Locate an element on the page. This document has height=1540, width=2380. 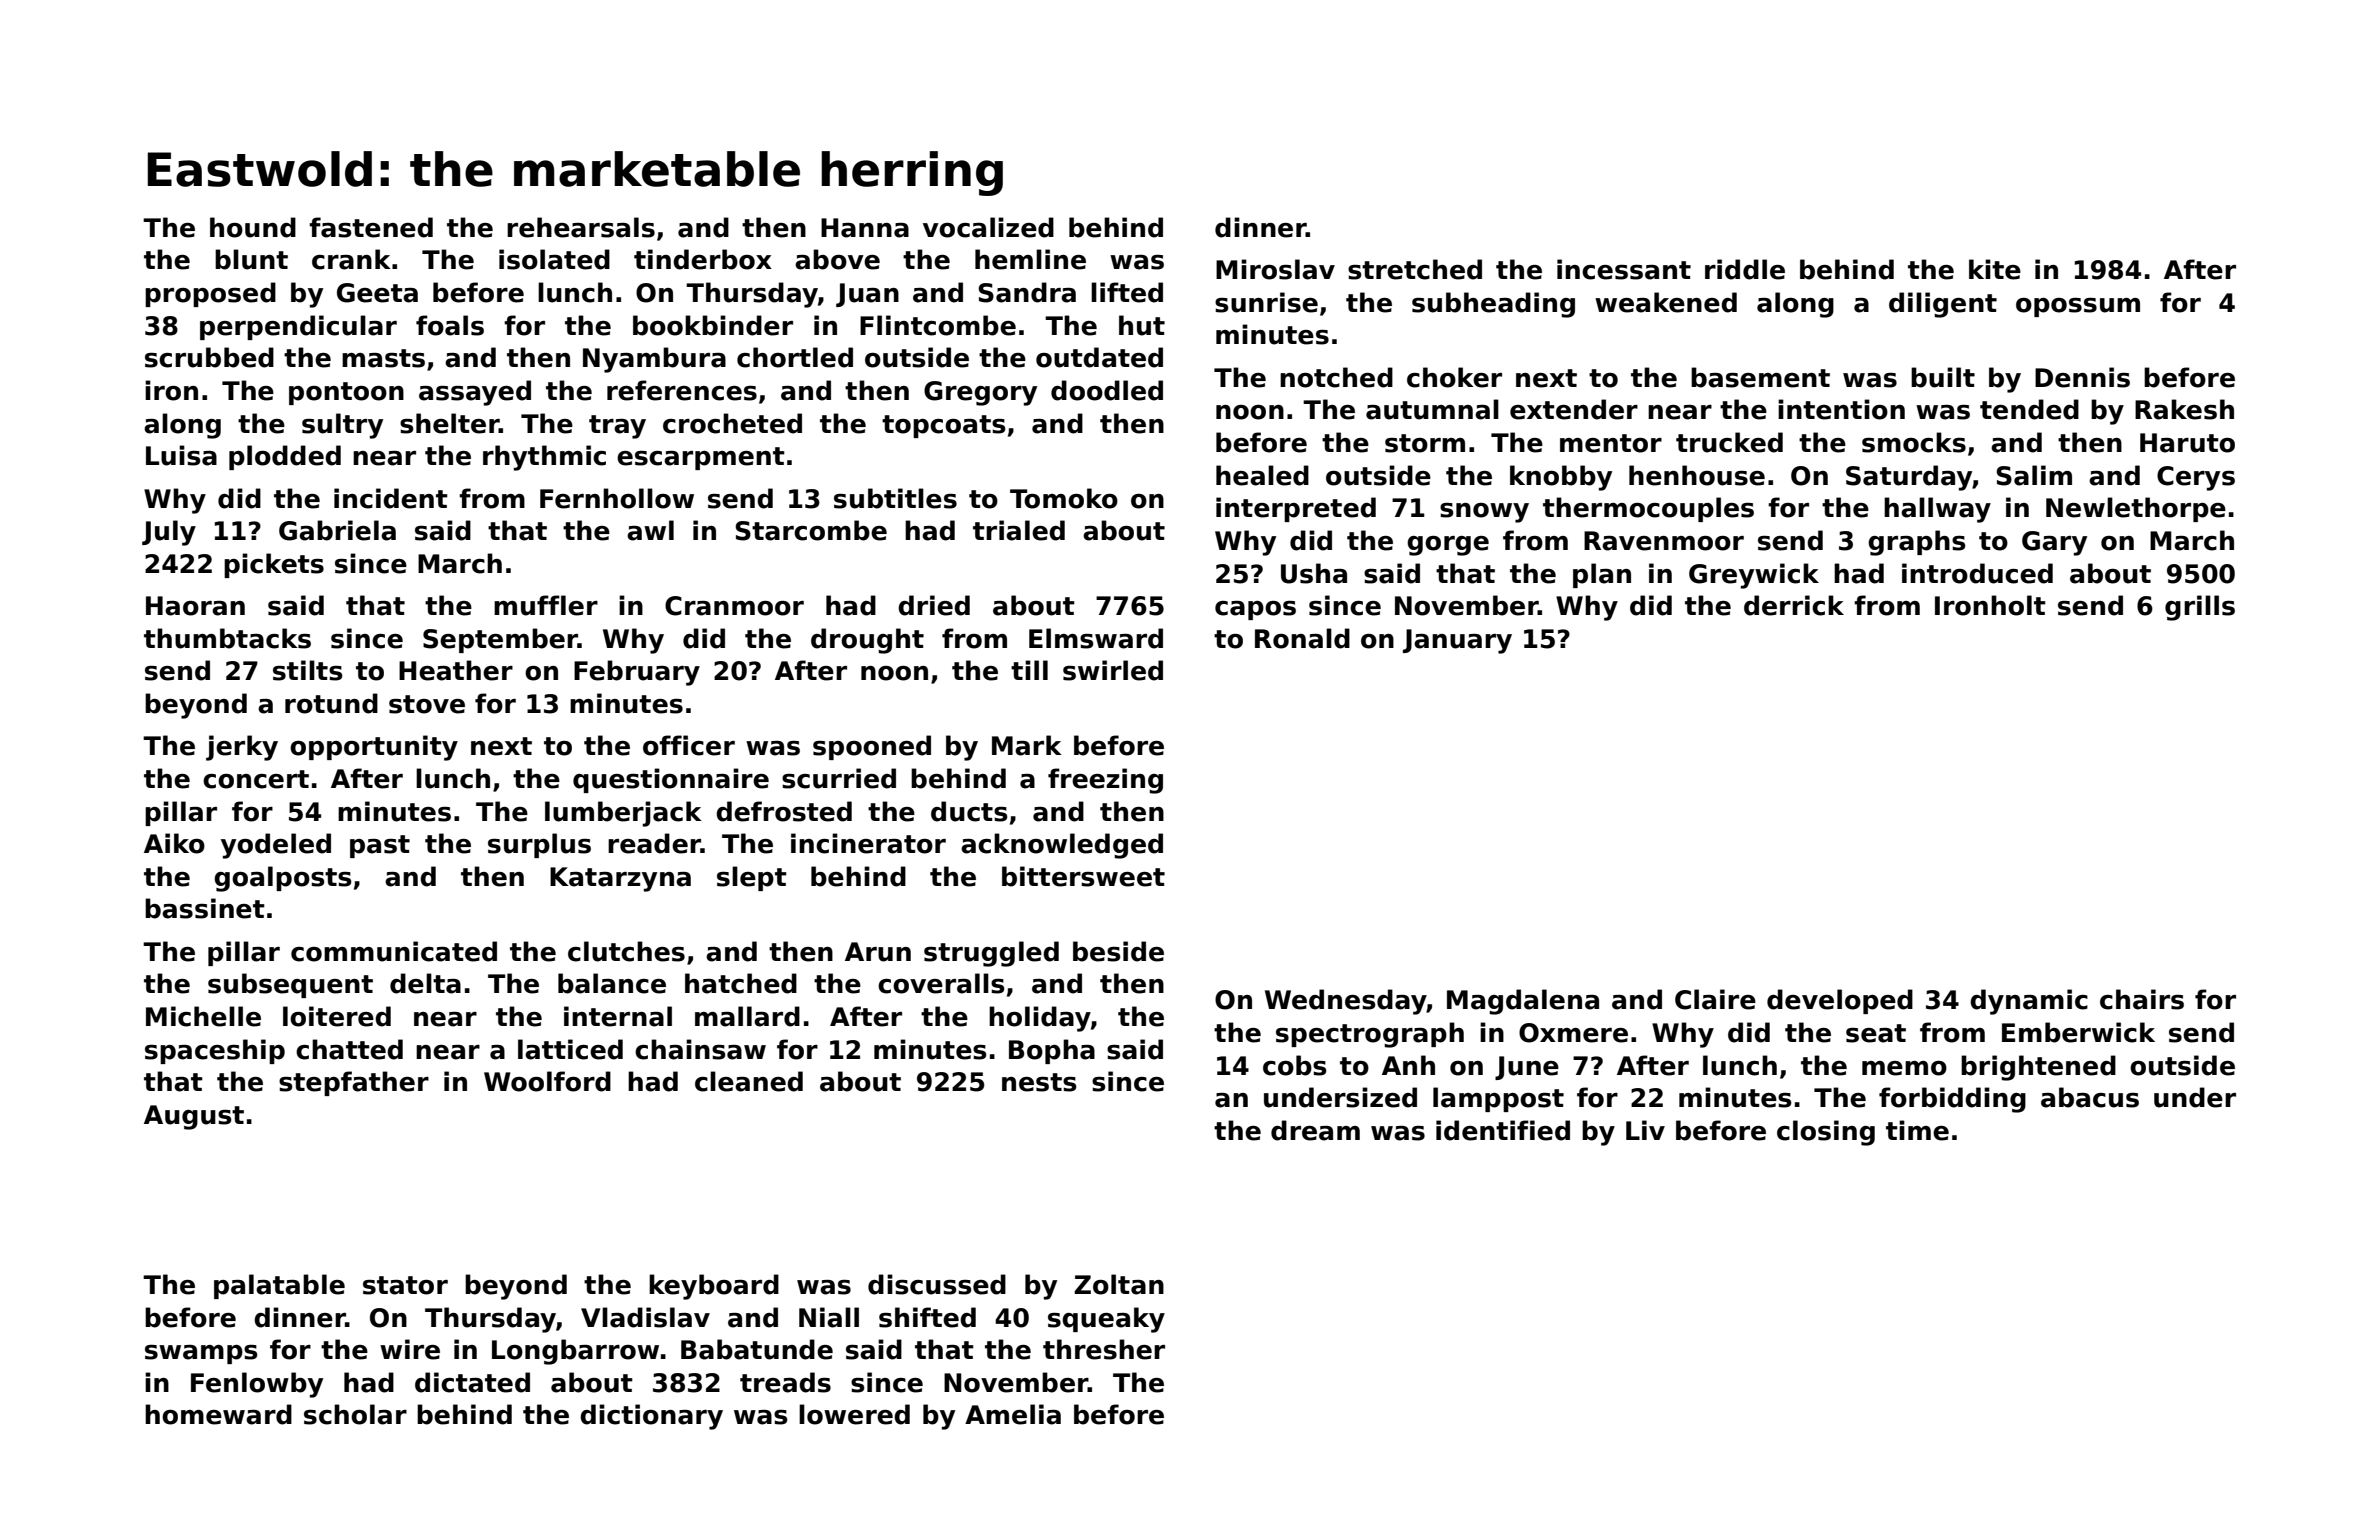
stepfather is located at coordinates (354, 1083).
